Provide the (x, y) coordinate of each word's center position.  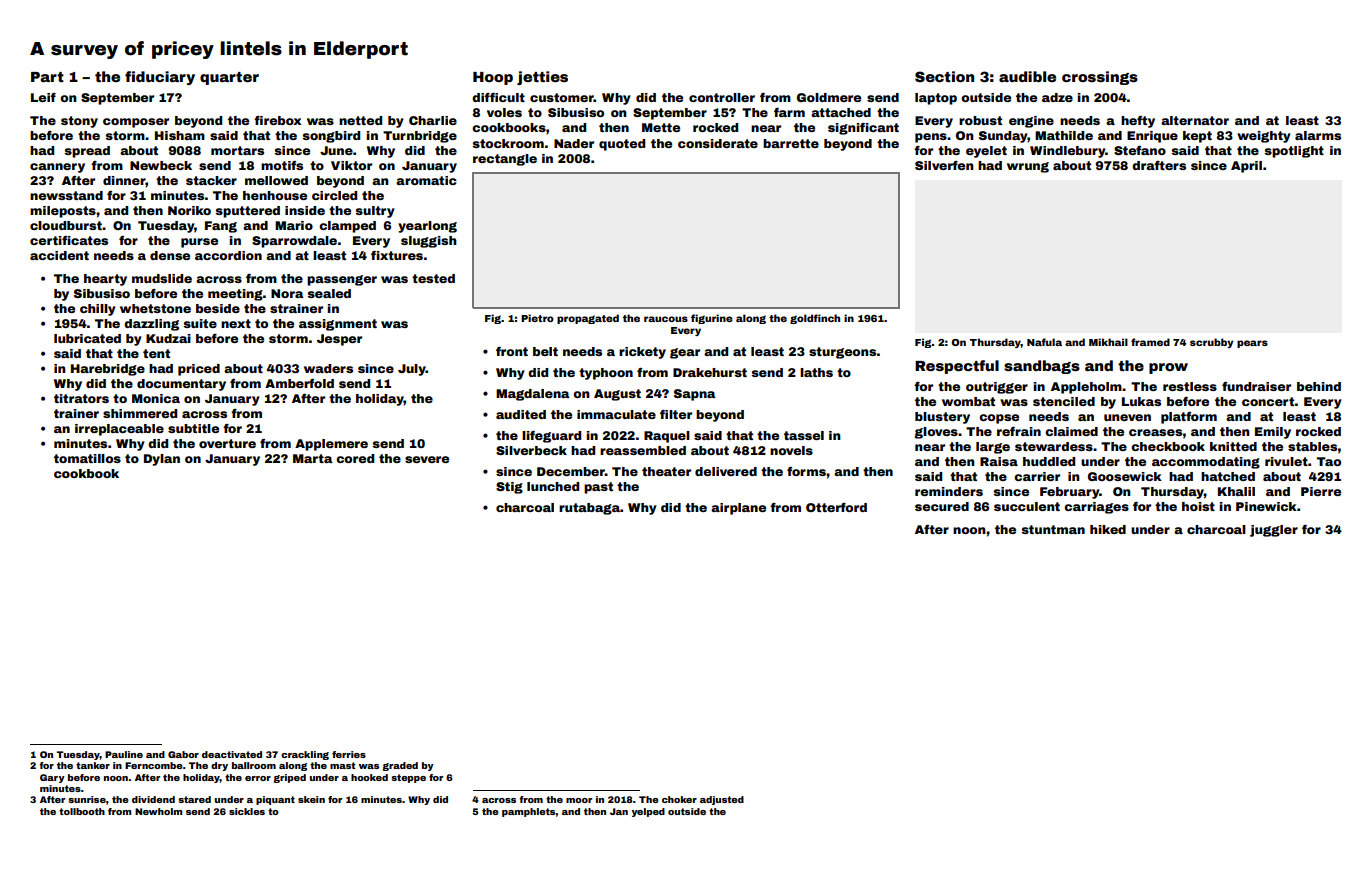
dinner (124, 180)
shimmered (140, 413)
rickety (642, 353)
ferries (349, 754)
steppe (408, 778)
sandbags (1042, 367)
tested (433, 278)
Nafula (1044, 342)
